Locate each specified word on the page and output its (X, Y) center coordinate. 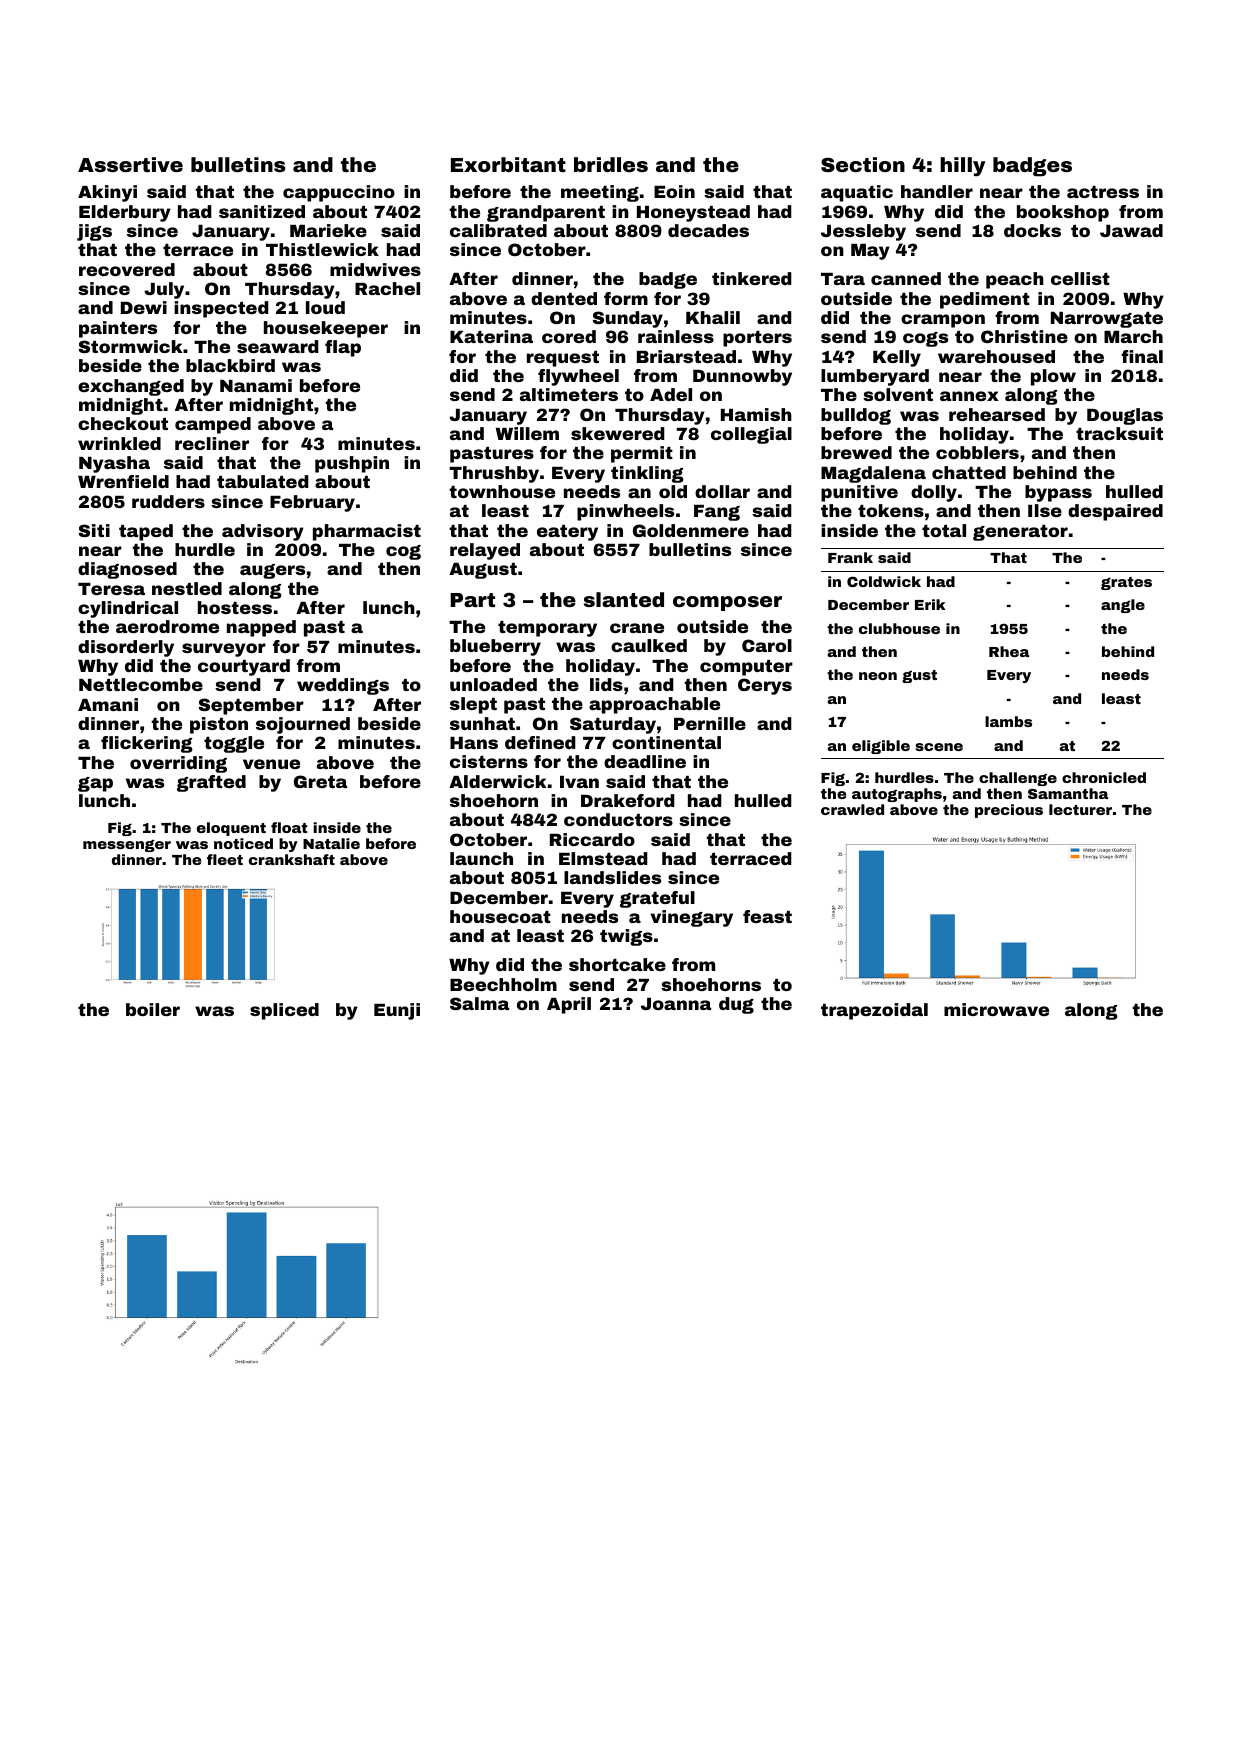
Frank (850, 557)
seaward (278, 346)
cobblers (977, 452)
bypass (1058, 493)
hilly (962, 167)
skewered (618, 433)
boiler (153, 1009)
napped (261, 628)
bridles (611, 164)
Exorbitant (508, 164)
